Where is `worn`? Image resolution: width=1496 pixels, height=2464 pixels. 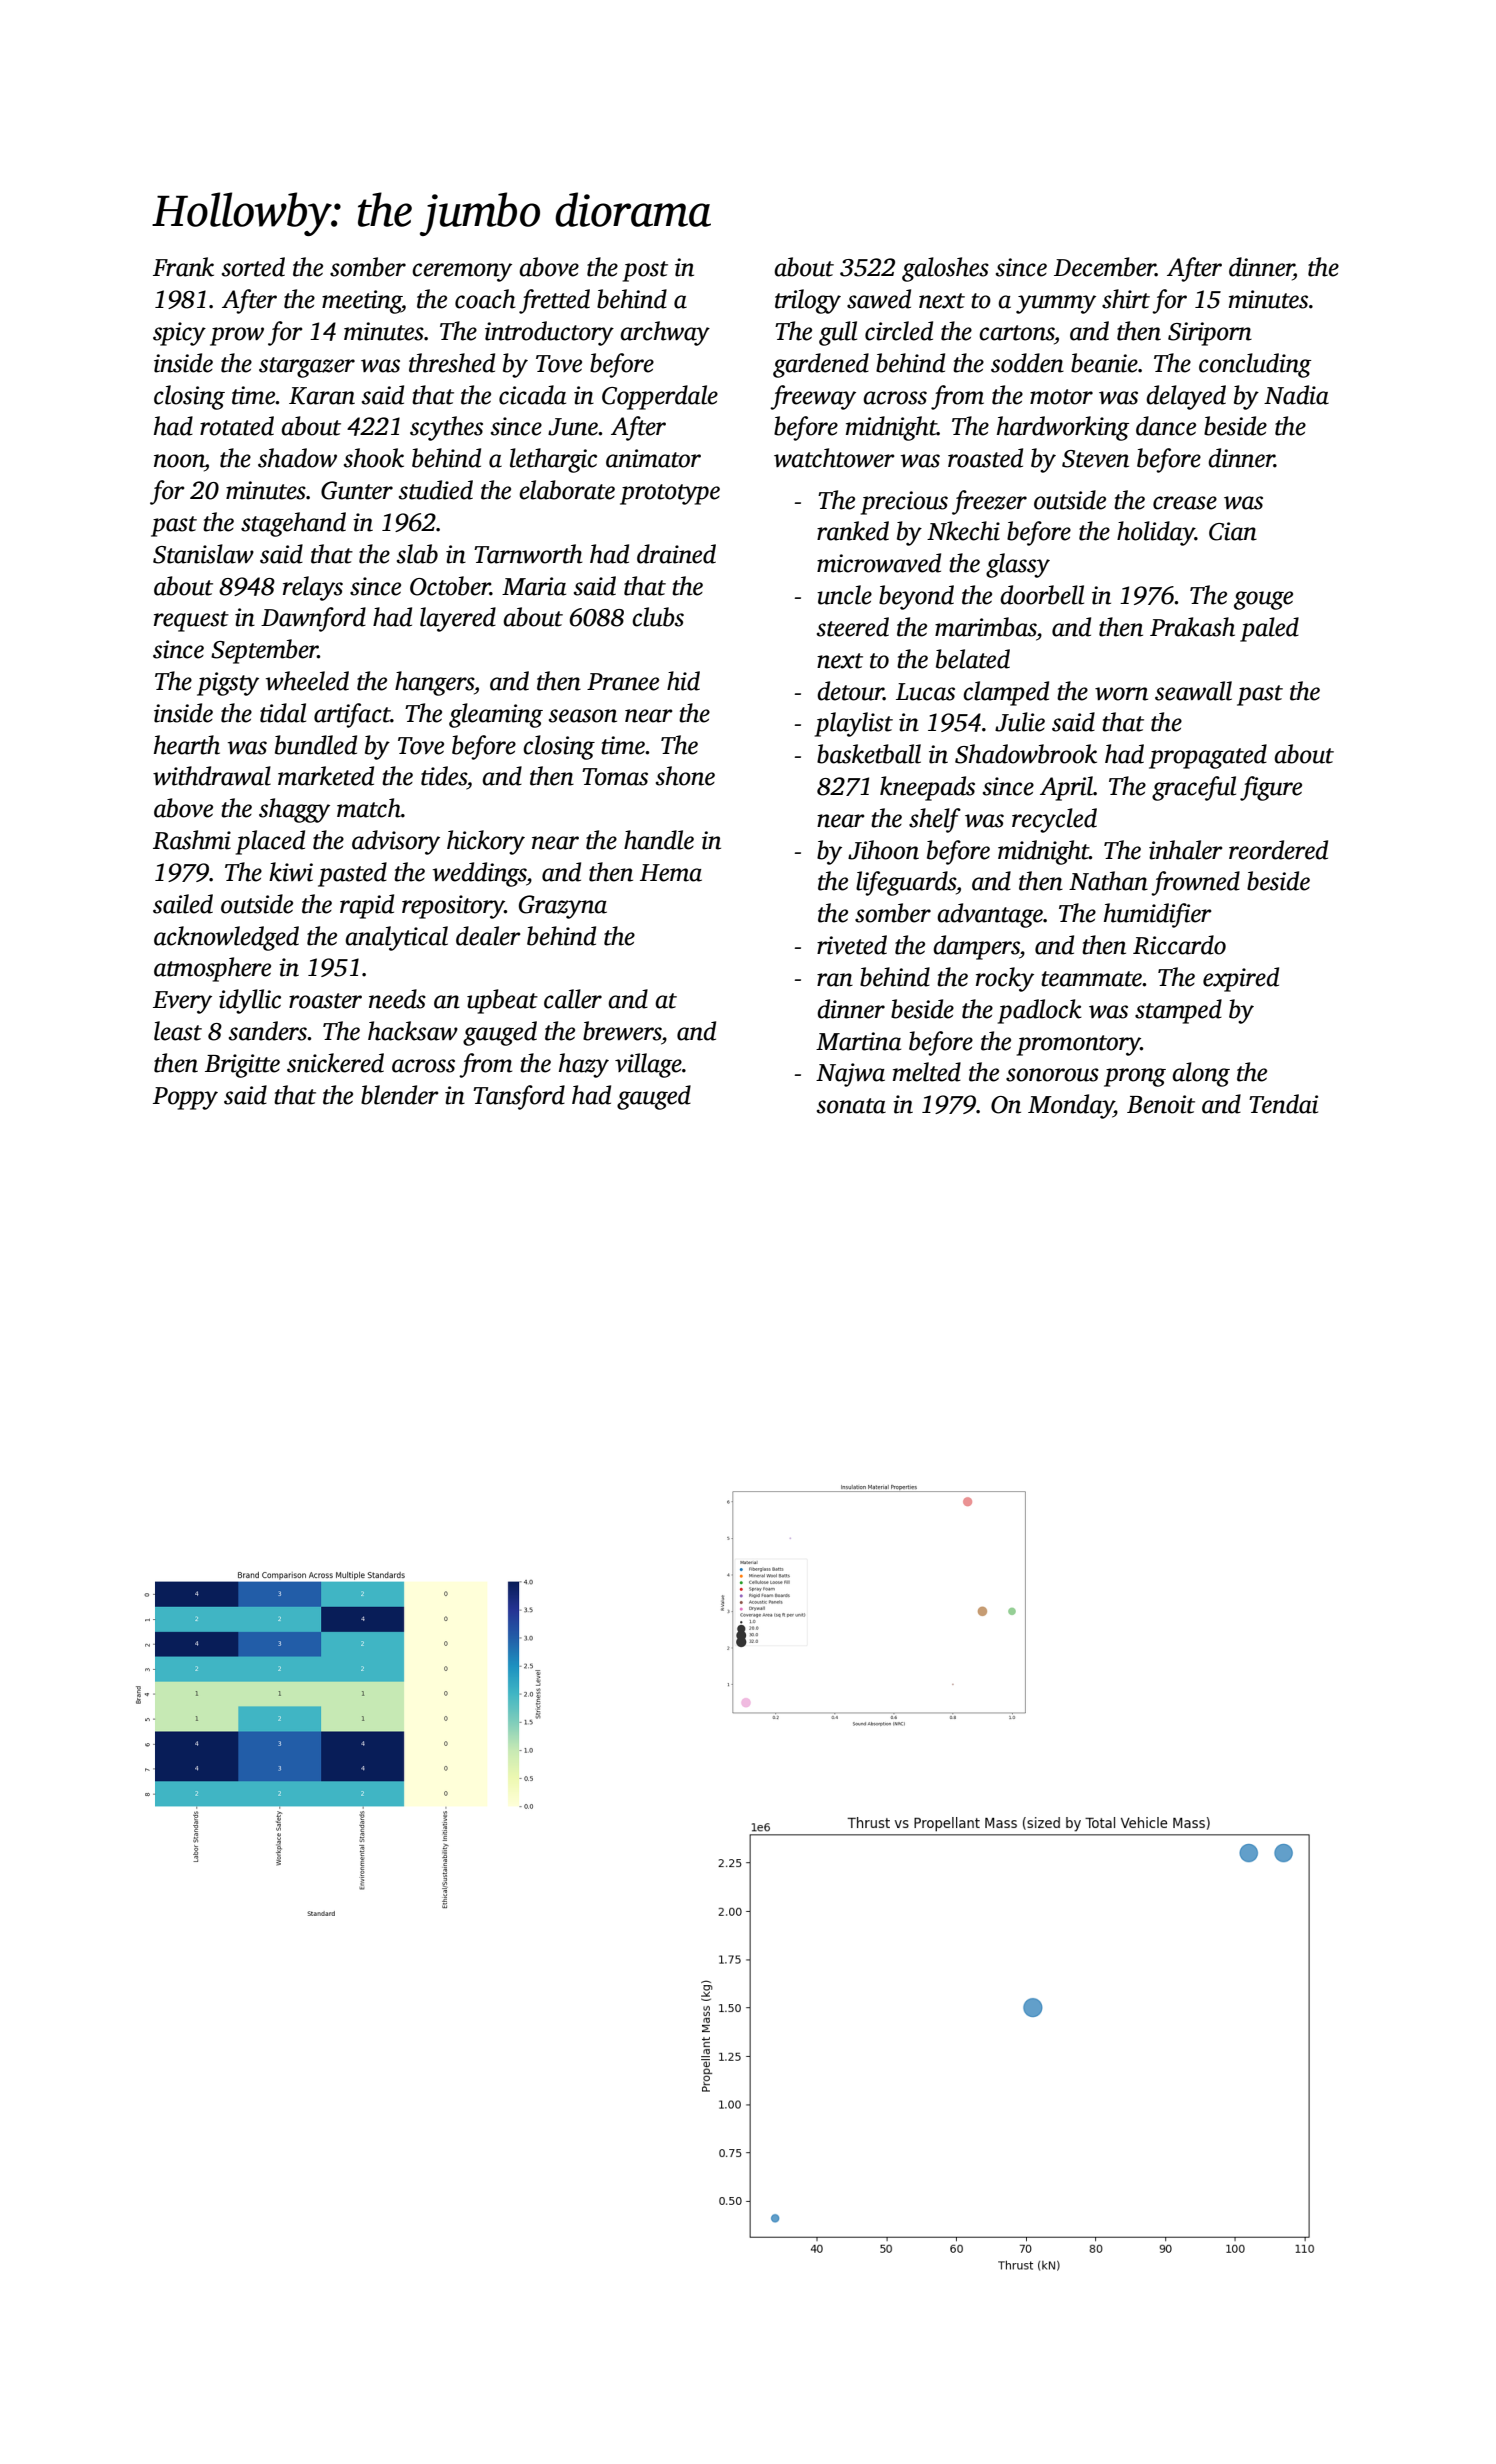
worn is located at coordinates (1121, 694).
